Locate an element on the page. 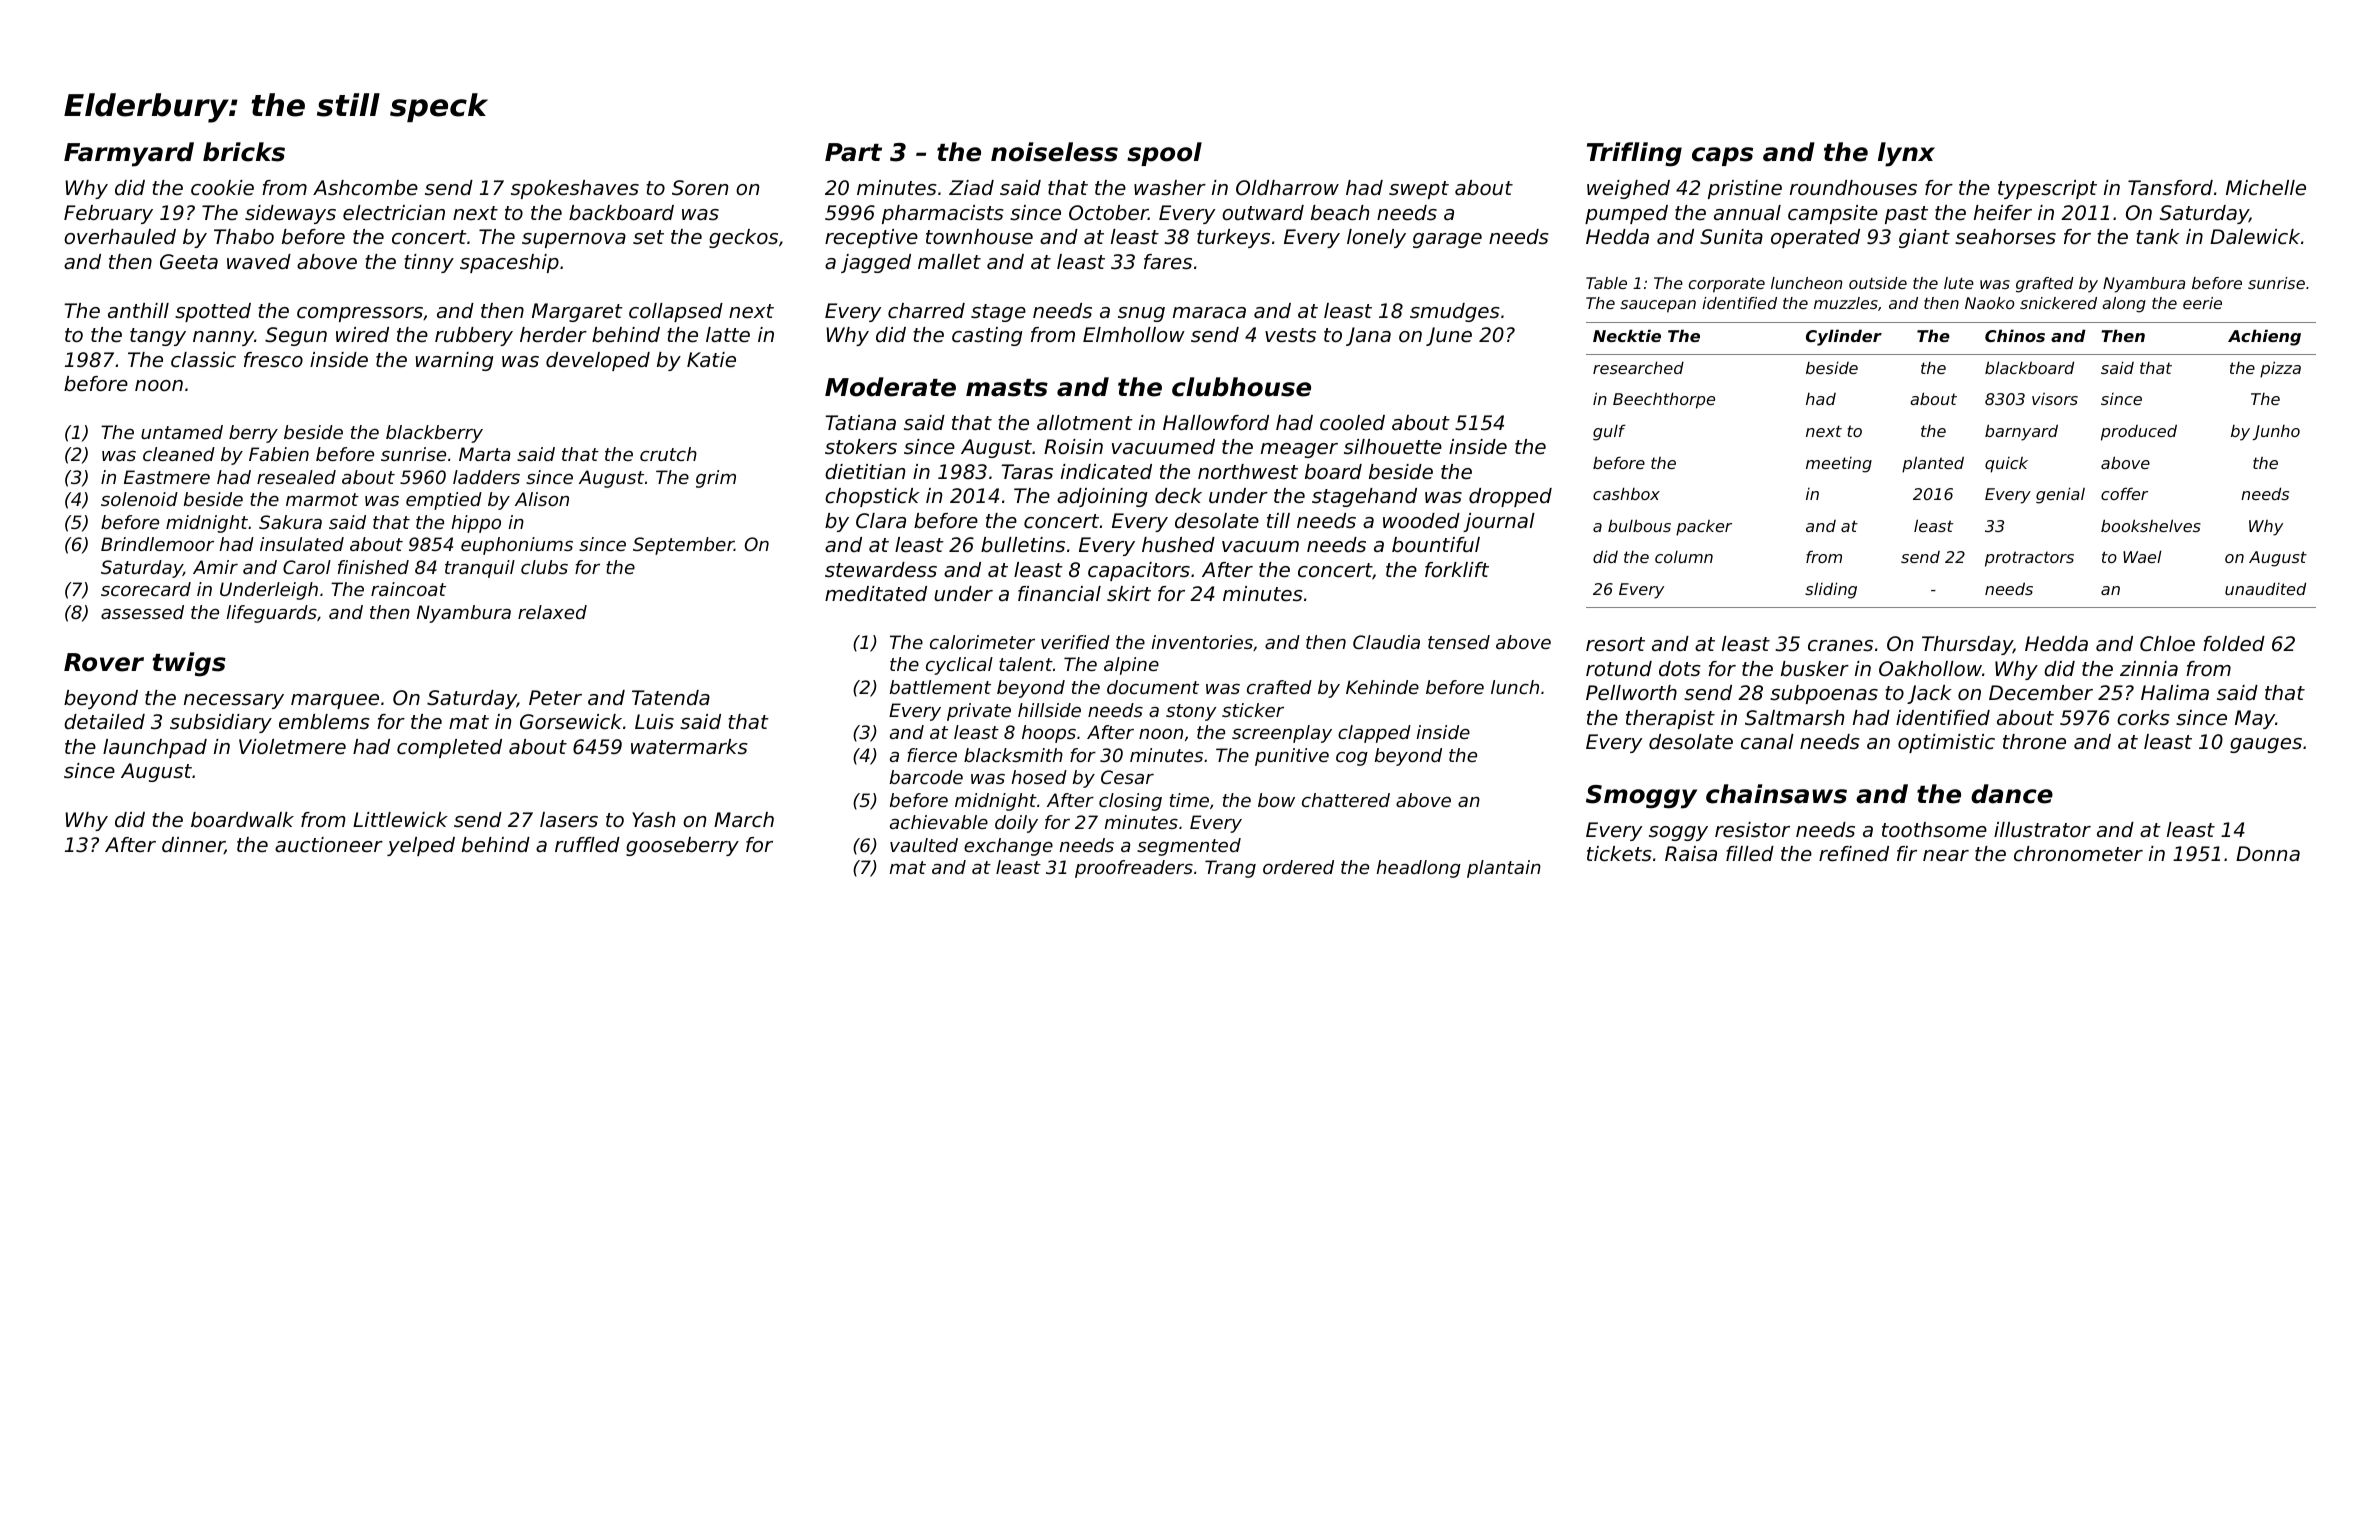  classic is located at coordinates (203, 360).
